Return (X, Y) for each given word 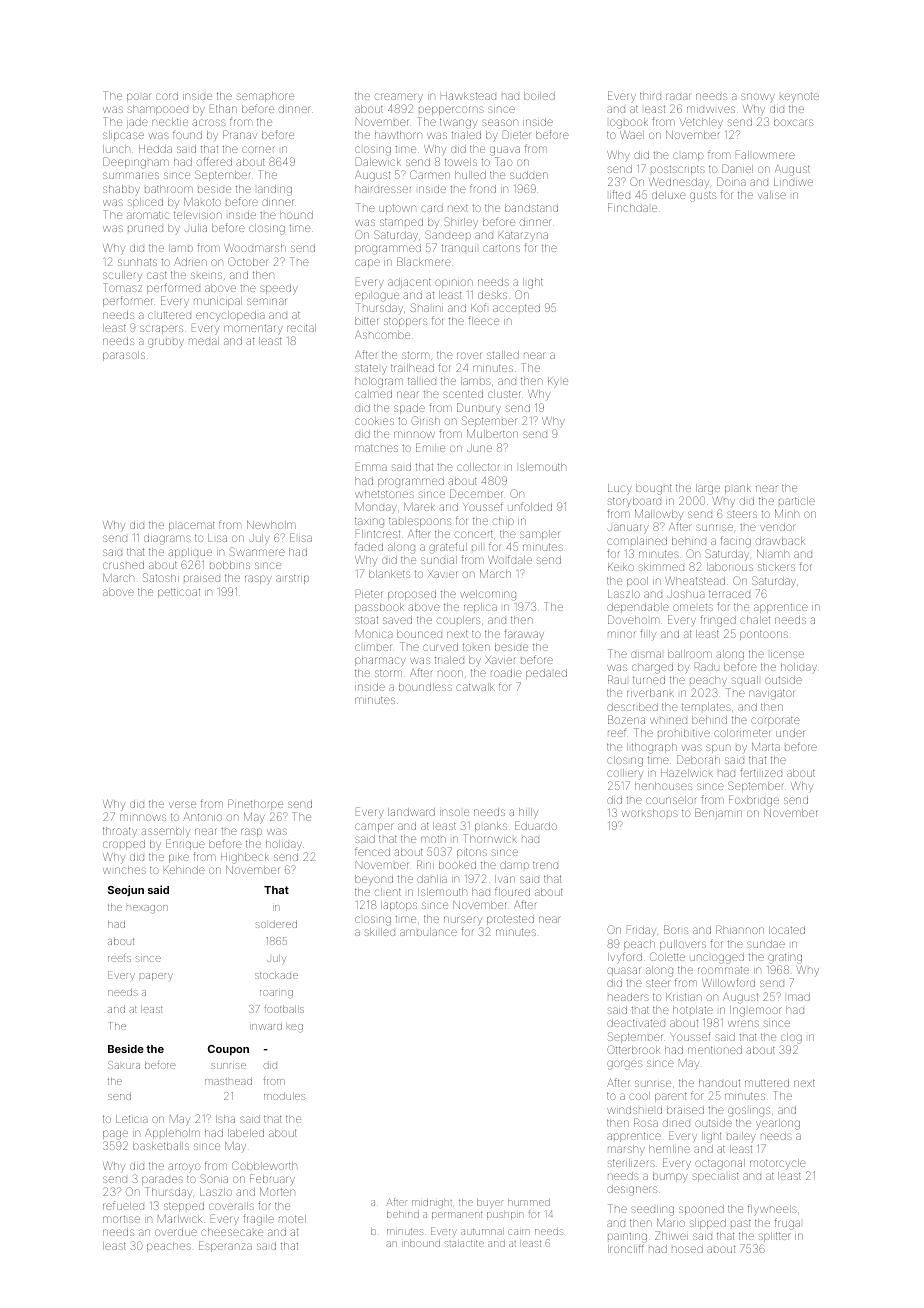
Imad (799, 997)
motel (292, 1219)
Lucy (620, 489)
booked (457, 865)
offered (214, 161)
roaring (276, 994)
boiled (539, 96)
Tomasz (122, 287)
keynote (799, 96)
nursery (463, 921)
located (787, 930)
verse (182, 804)
